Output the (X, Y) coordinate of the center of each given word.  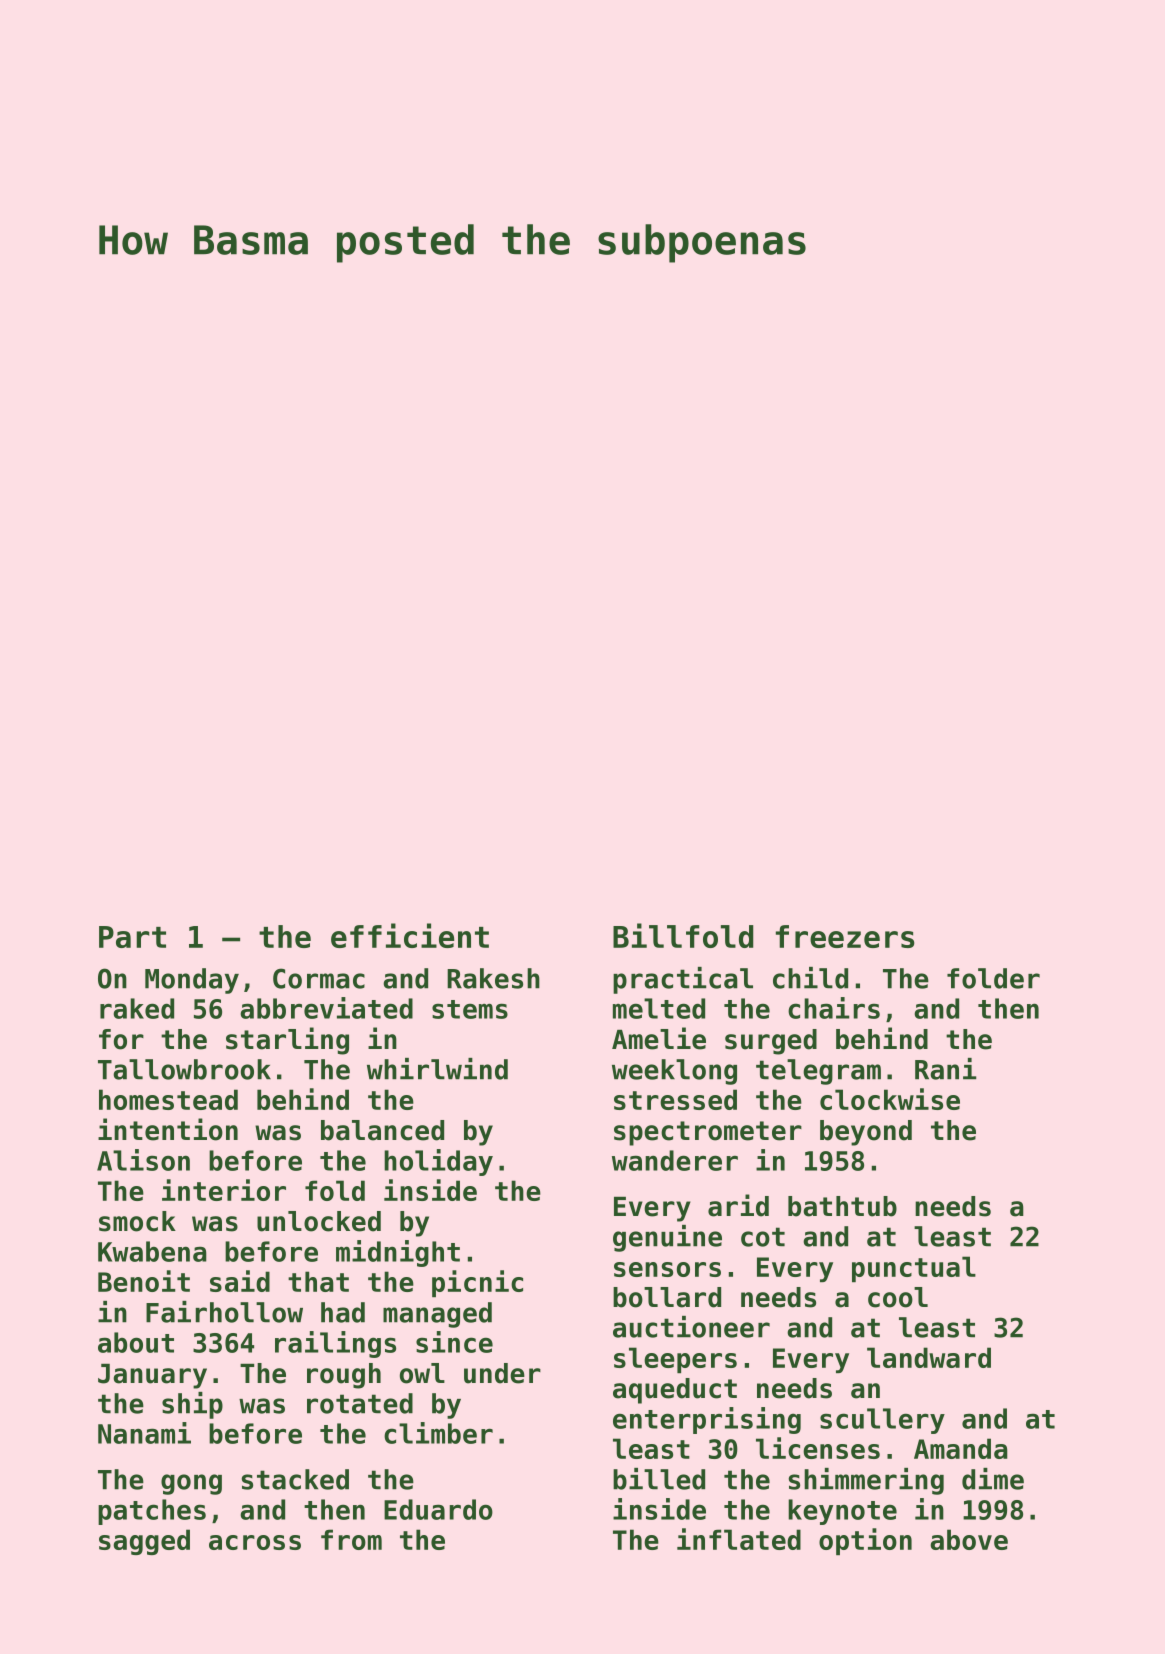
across (255, 1542)
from (351, 1539)
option (865, 1541)
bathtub (842, 1206)
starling (287, 1041)
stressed (675, 1099)
